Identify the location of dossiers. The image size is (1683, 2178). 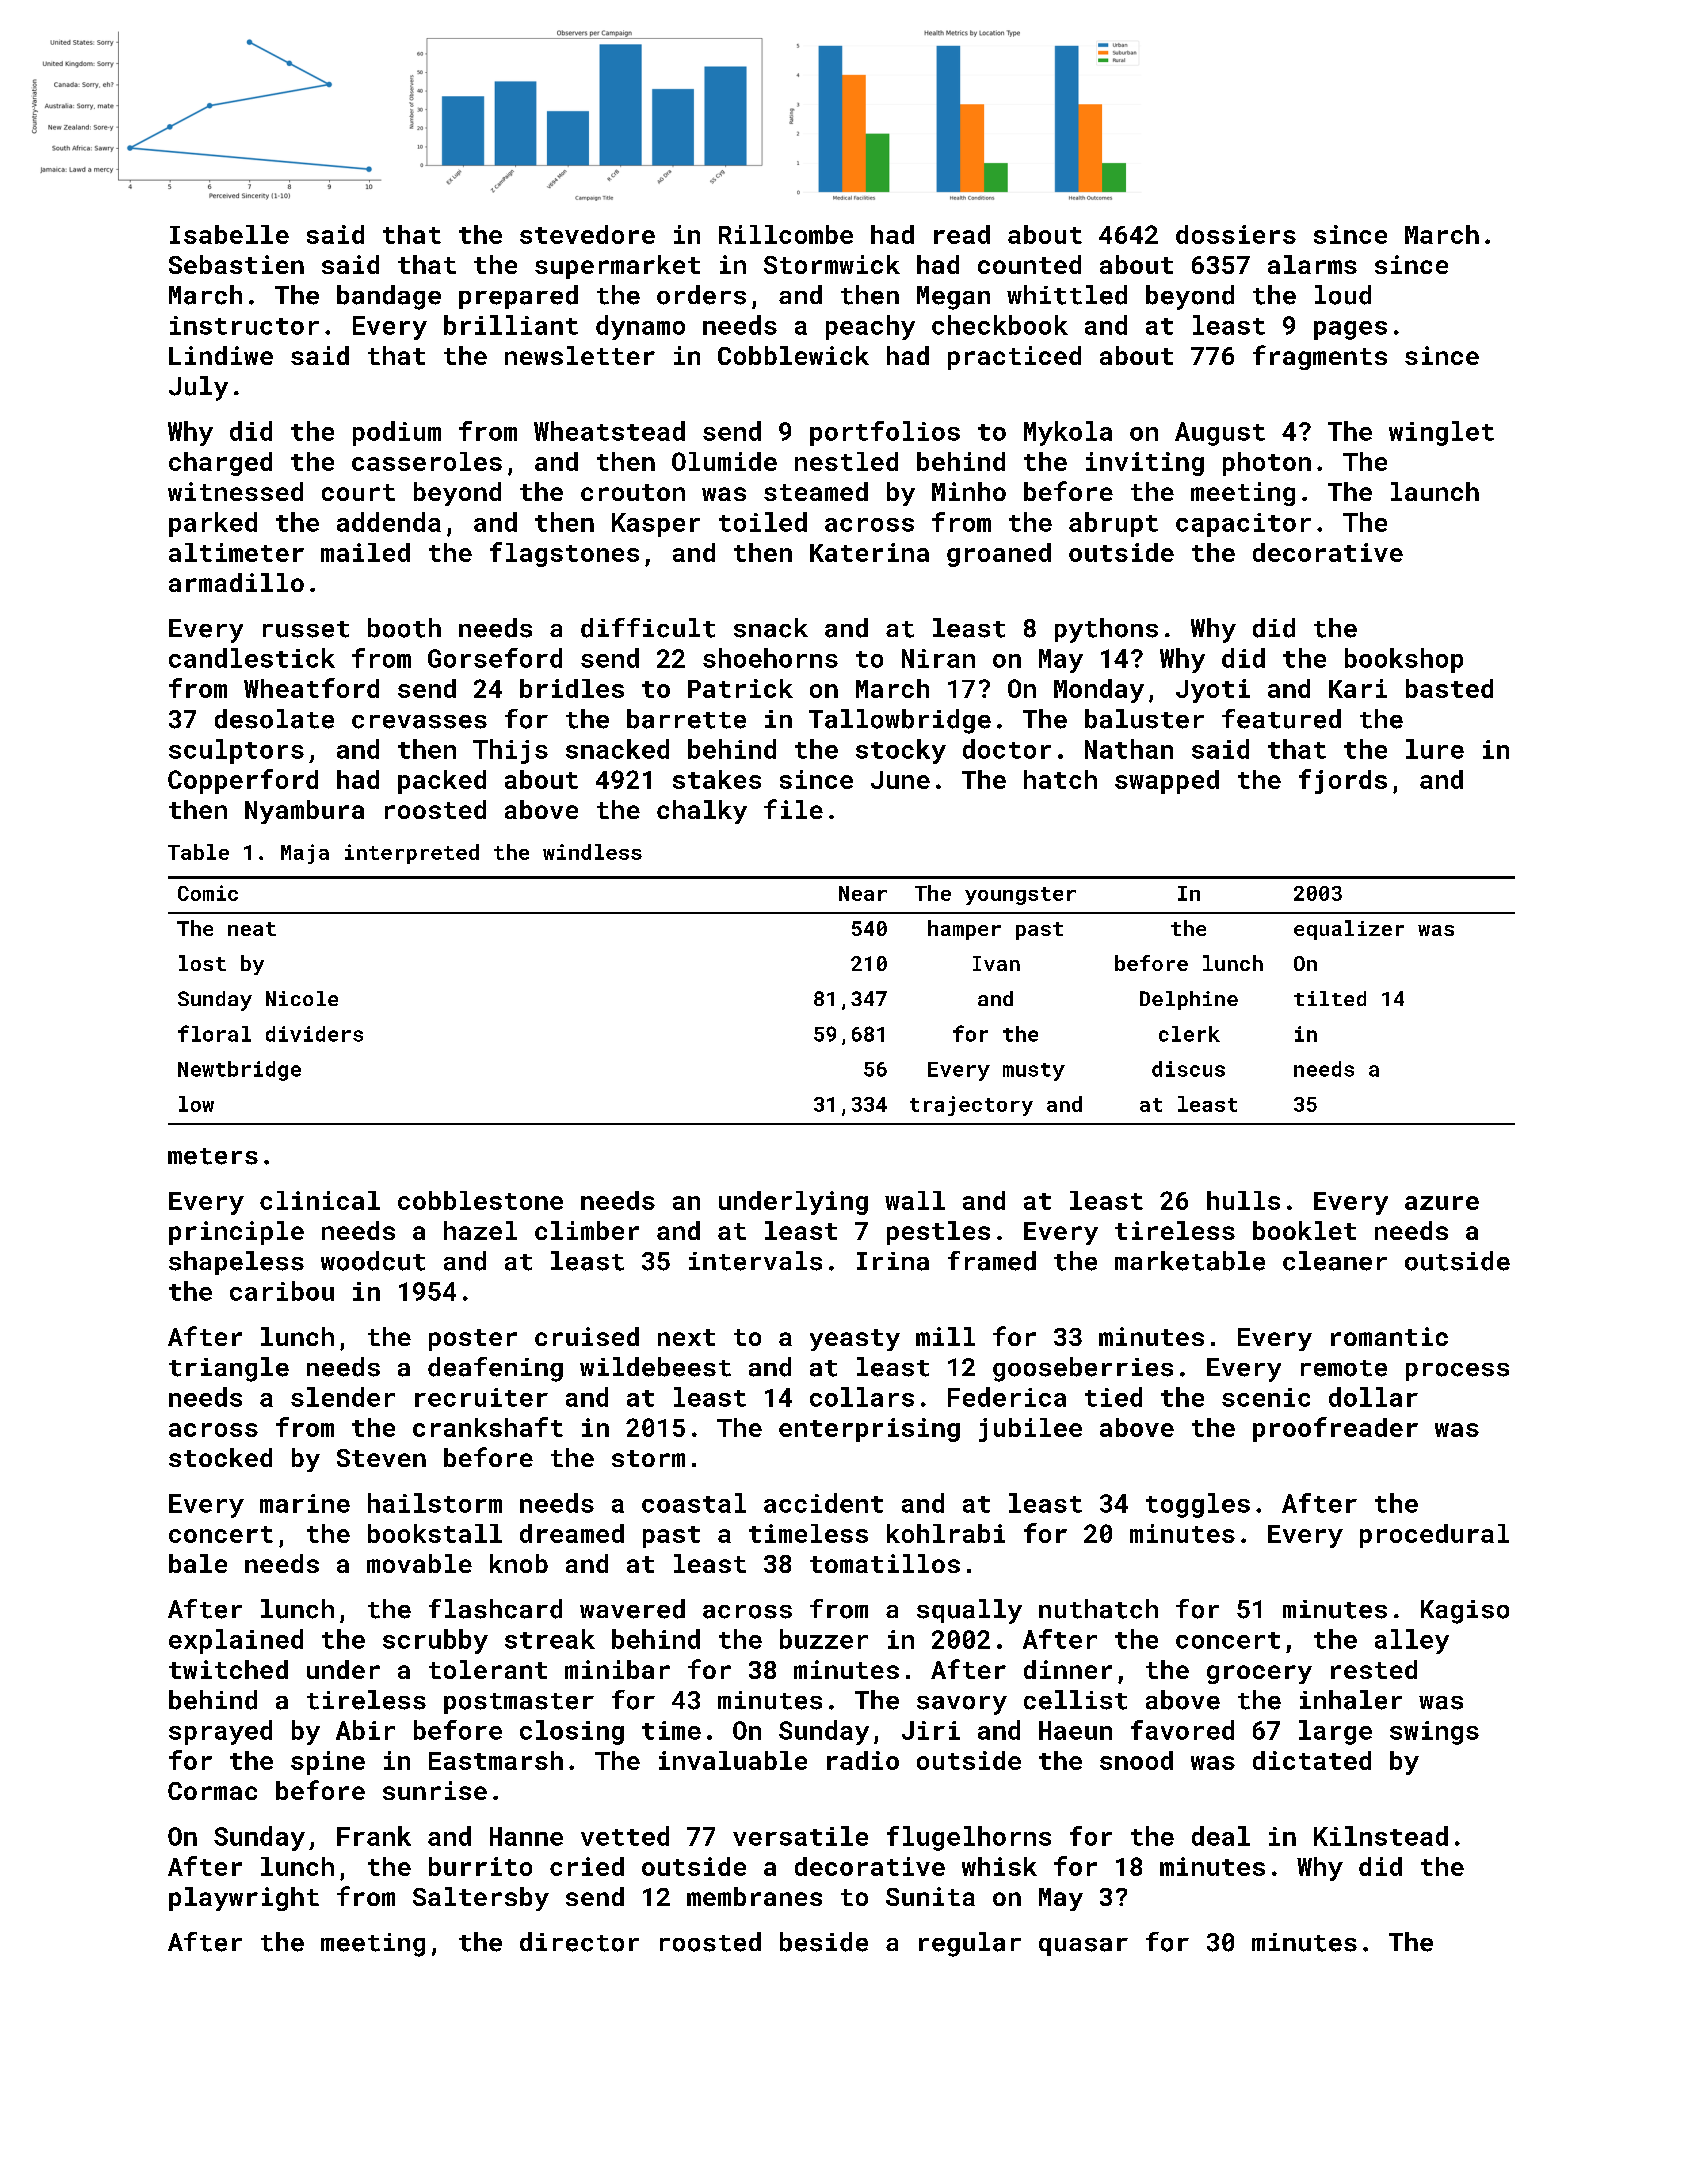
(1236, 234).
